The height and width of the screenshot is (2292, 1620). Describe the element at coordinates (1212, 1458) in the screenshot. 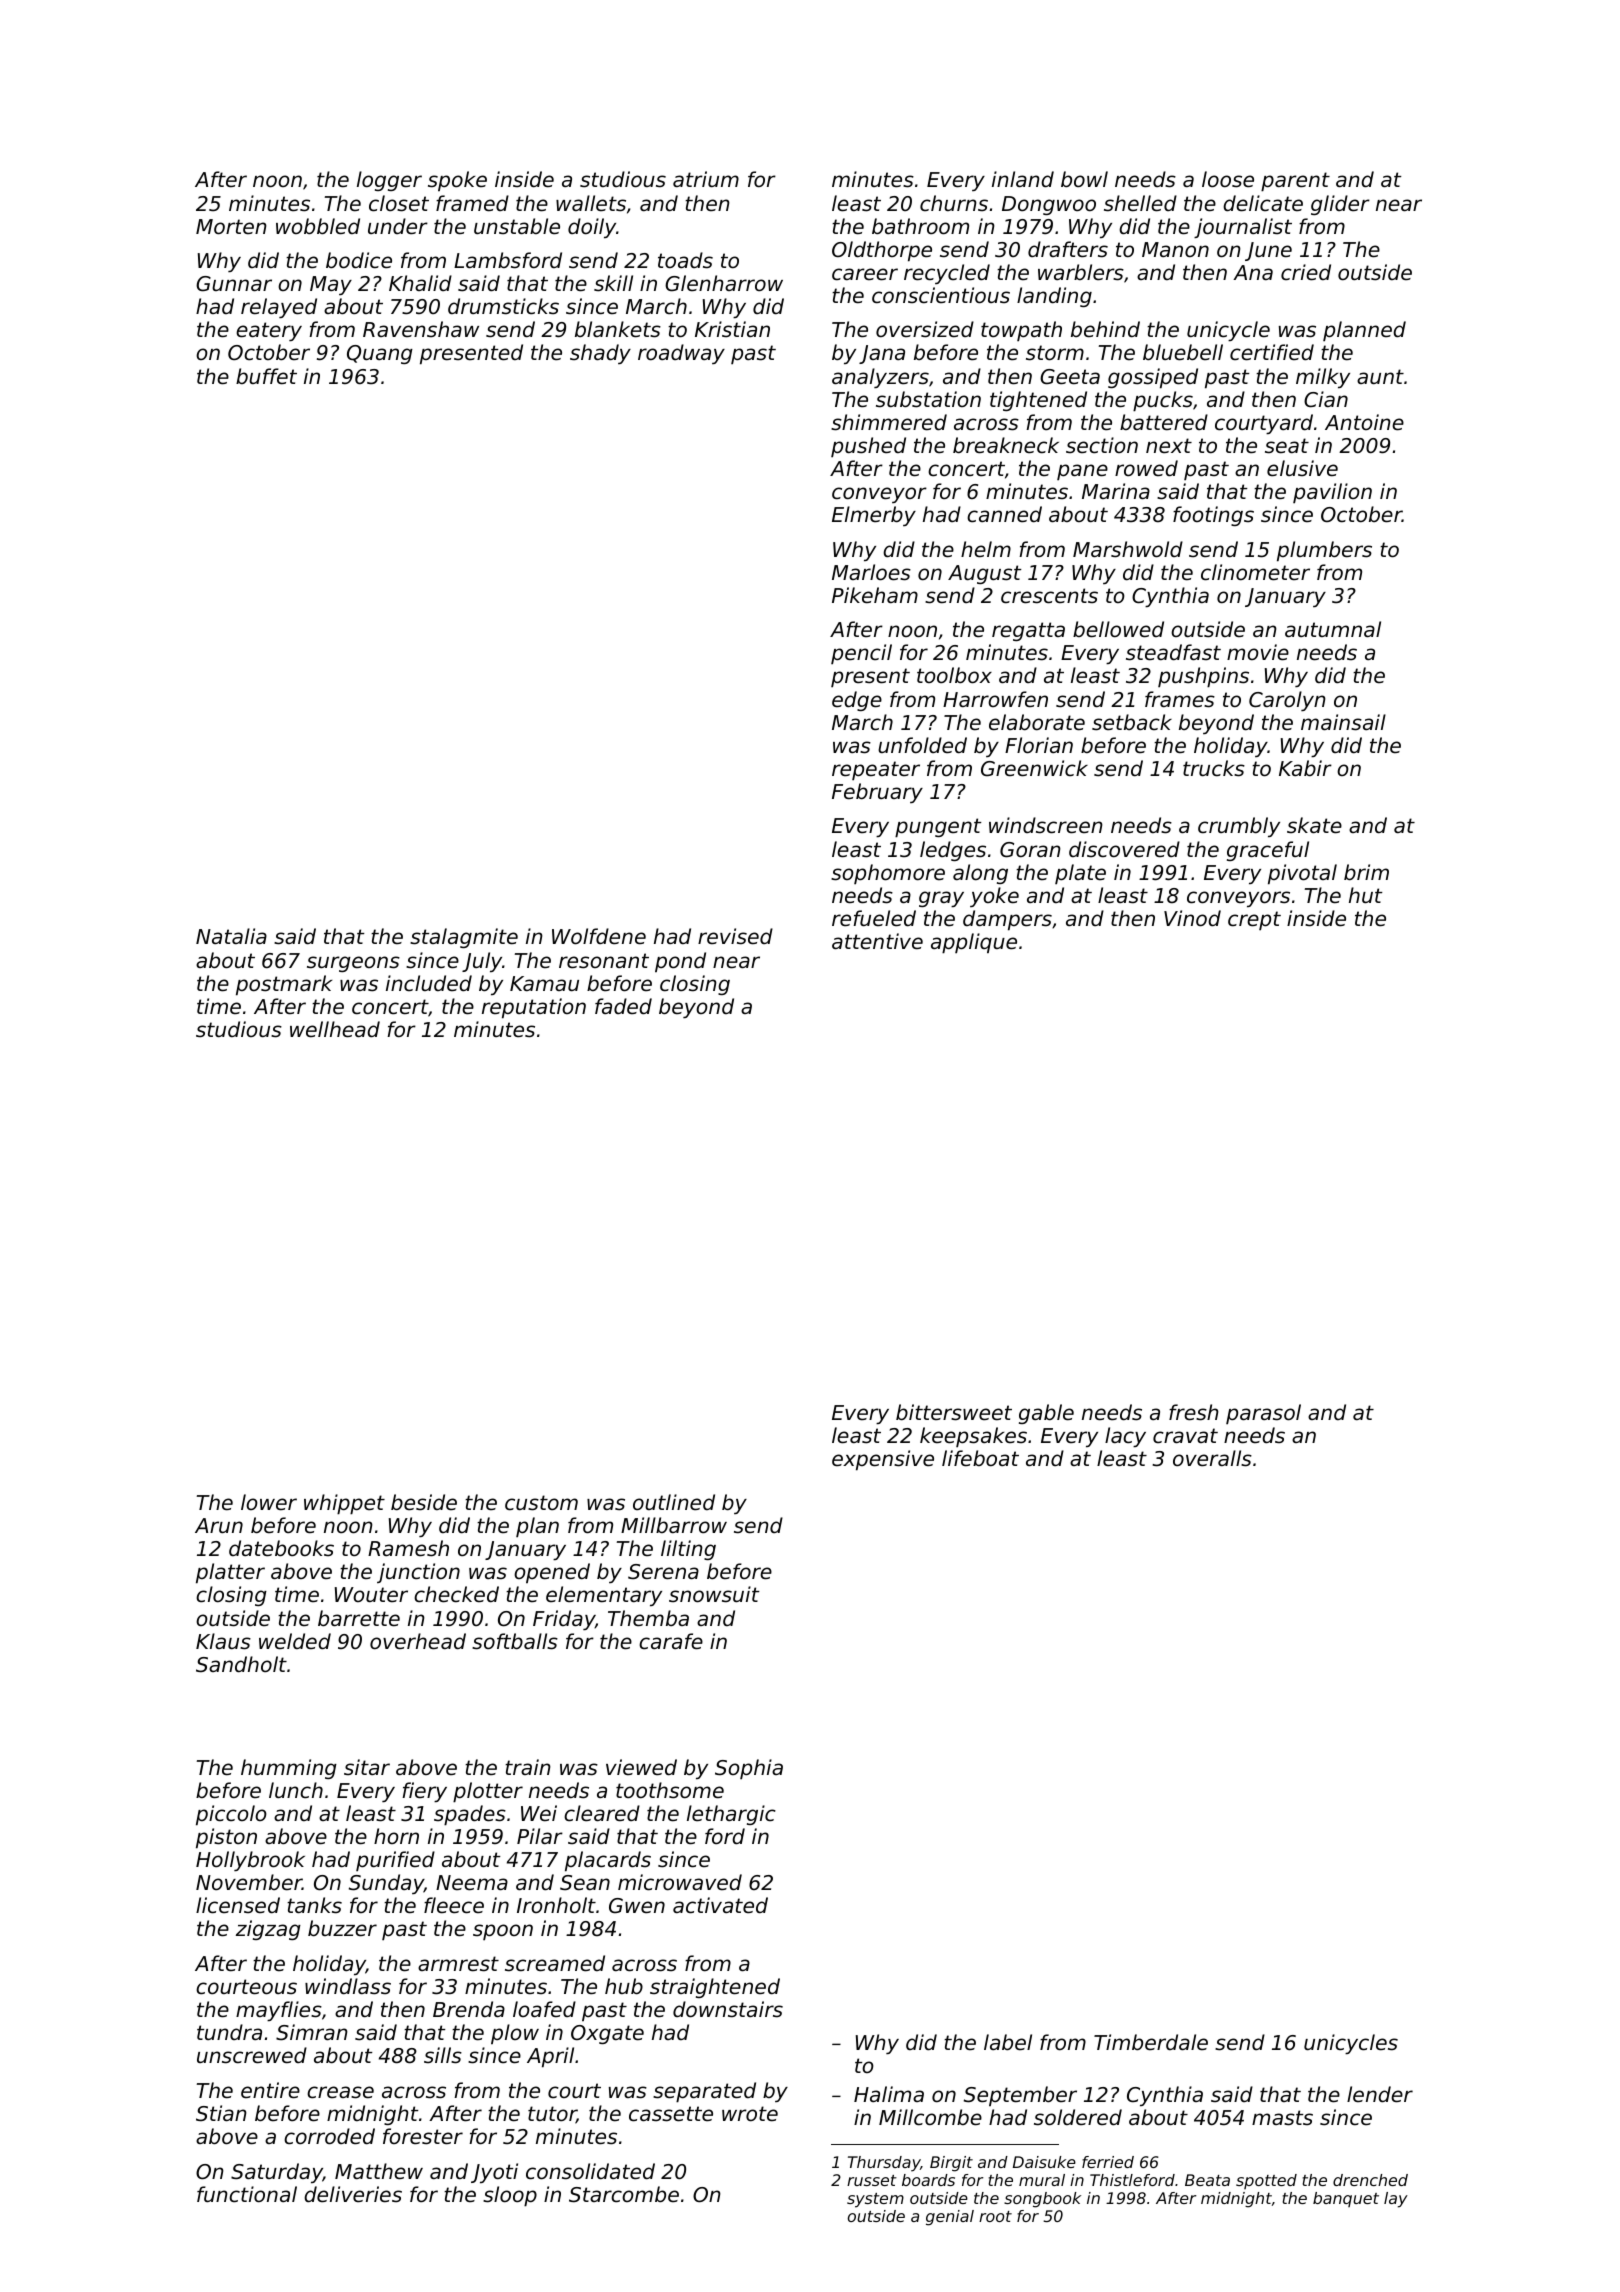

I see `overalls` at that location.
